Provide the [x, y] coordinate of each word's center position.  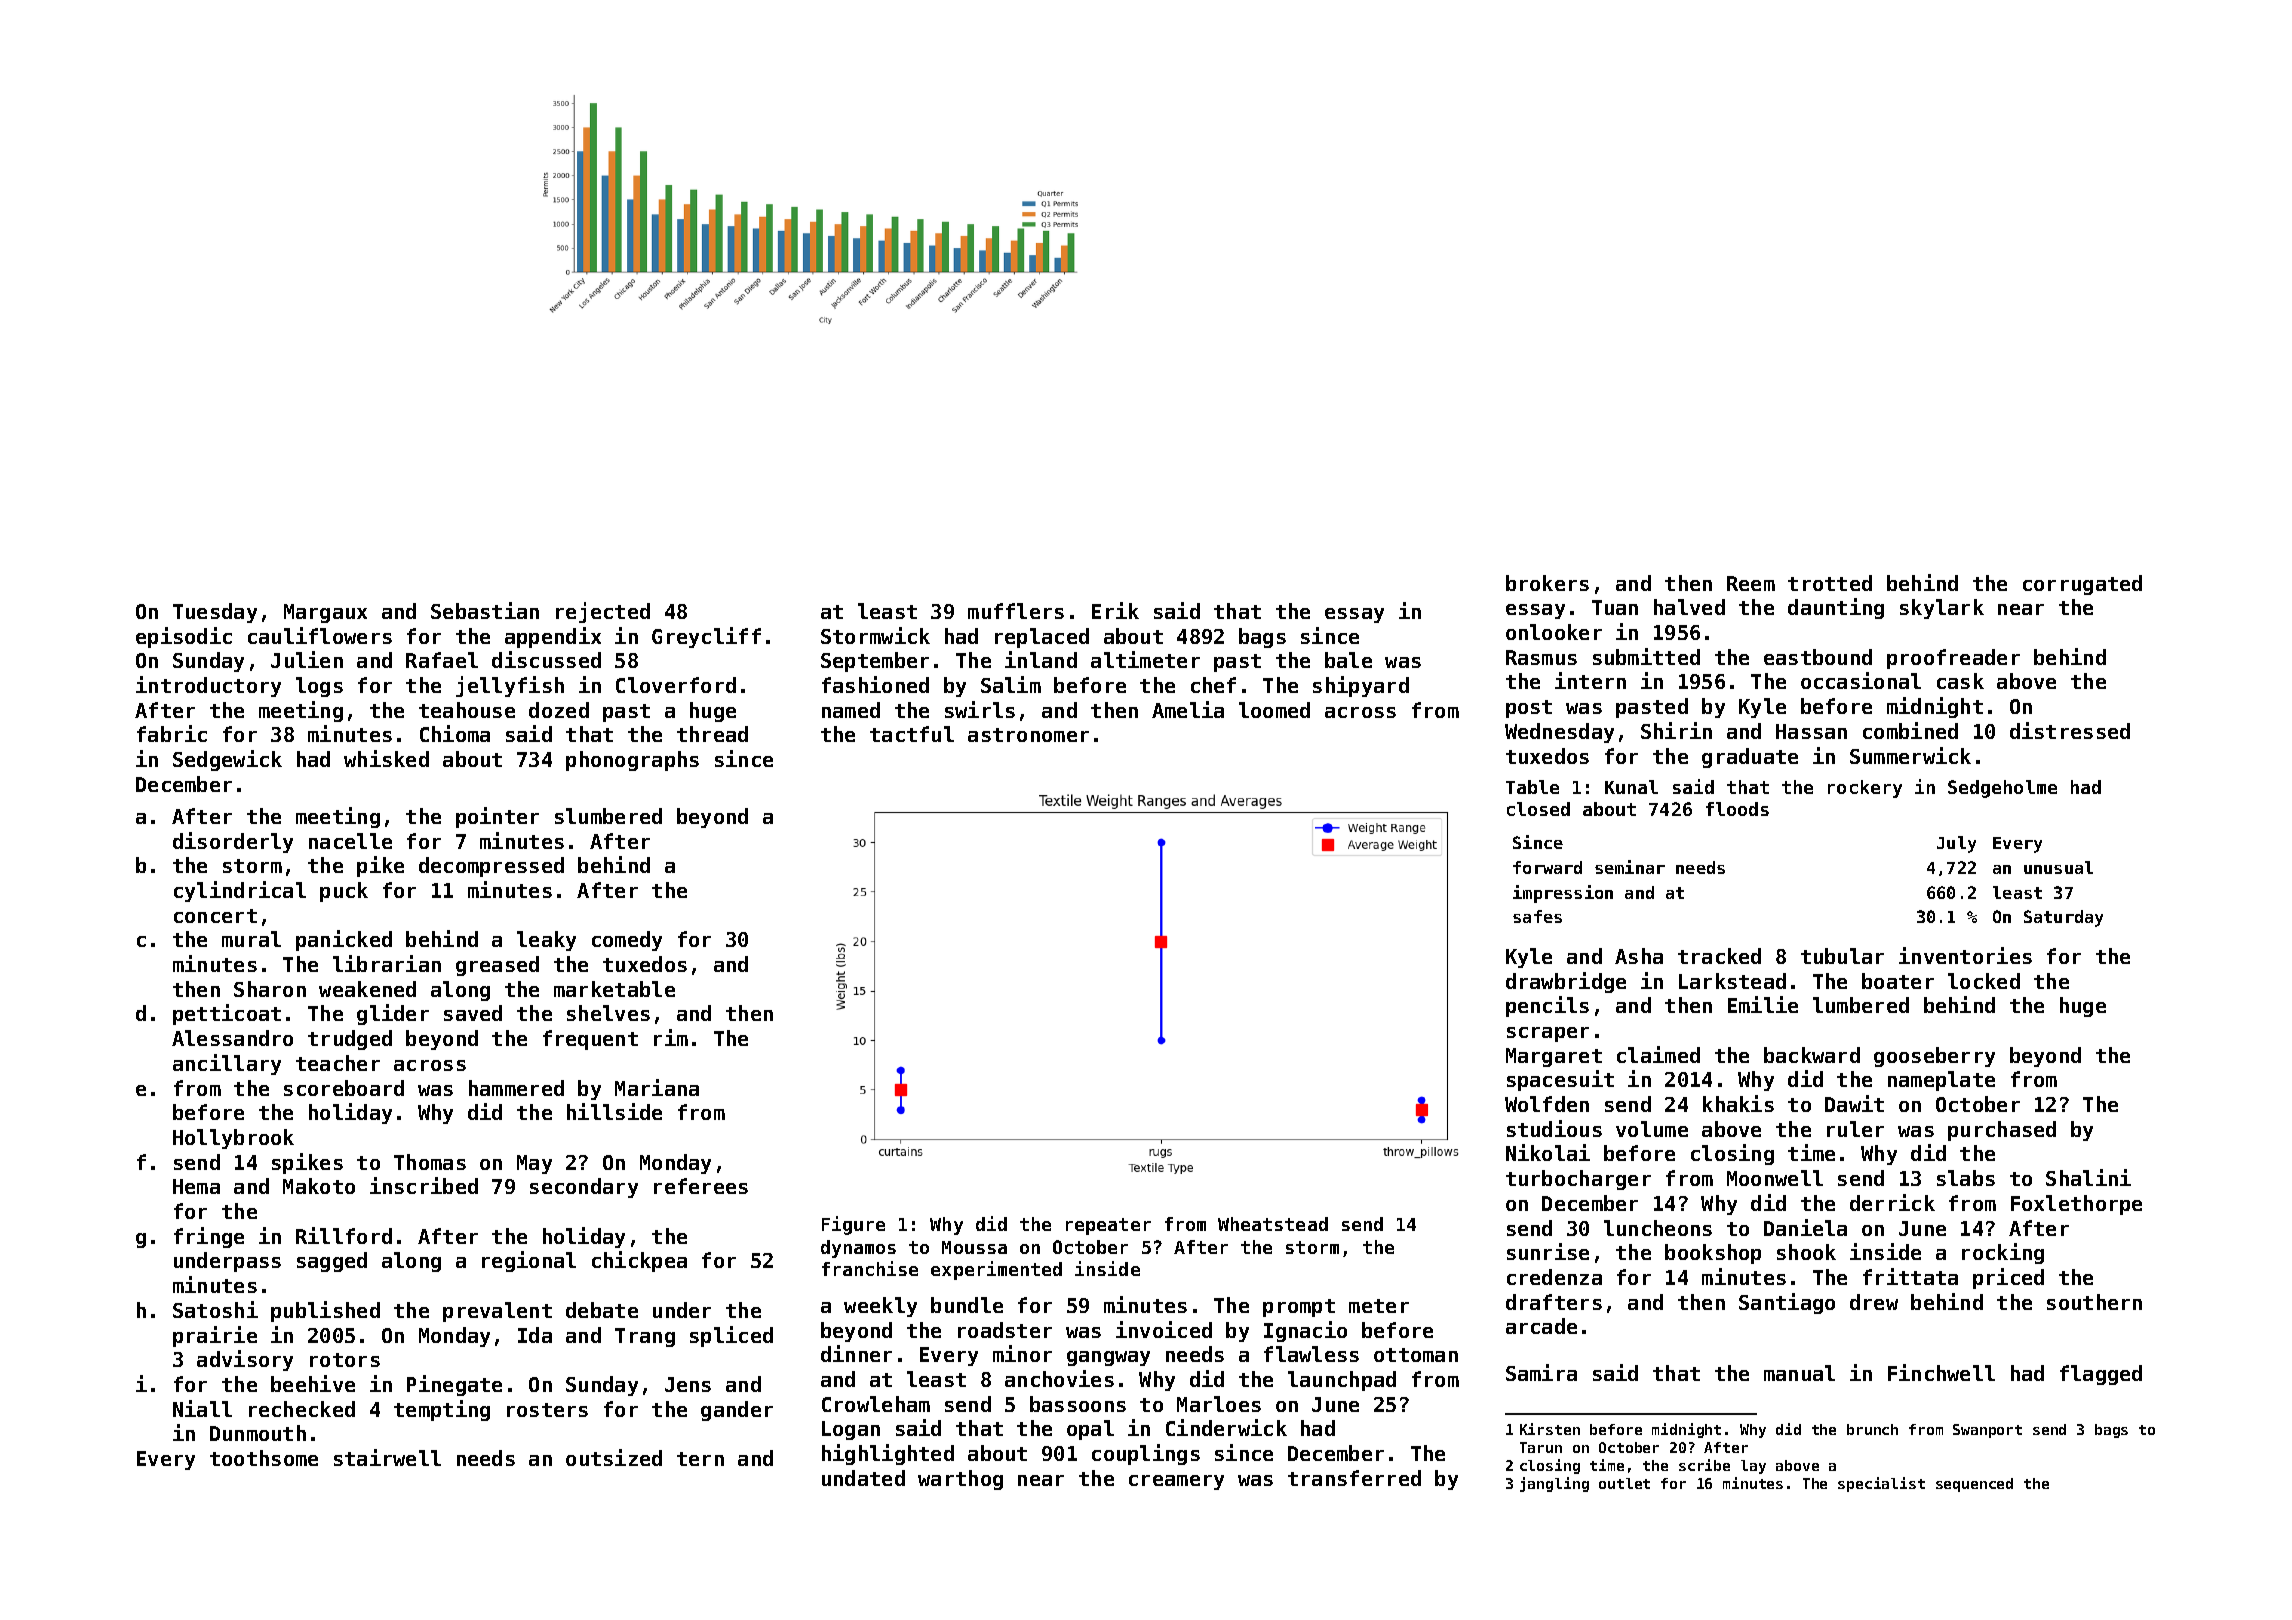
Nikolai [1548, 1152]
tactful [912, 734]
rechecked [302, 1409]
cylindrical [240, 891]
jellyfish [510, 686]
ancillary [227, 1064]
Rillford [344, 1235]
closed [1538, 809]
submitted [1646, 656]
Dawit [1854, 1103]
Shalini [2088, 1177]
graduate [1750, 758]
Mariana [657, 1087]
